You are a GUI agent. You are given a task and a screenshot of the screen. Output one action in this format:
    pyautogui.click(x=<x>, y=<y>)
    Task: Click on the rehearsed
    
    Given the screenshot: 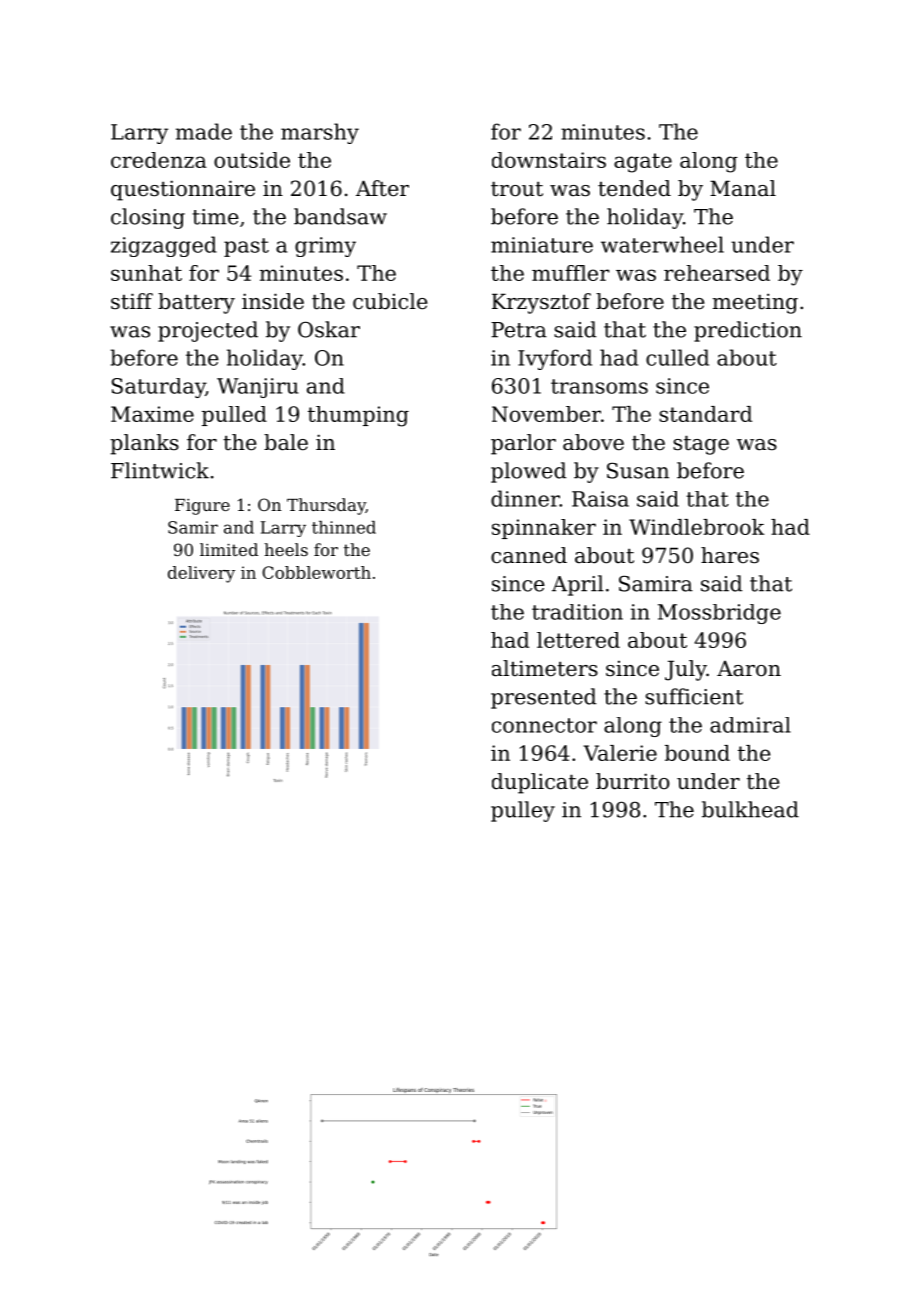 What is the action you would take?
    pyautogui.click(x=717, y=273)
